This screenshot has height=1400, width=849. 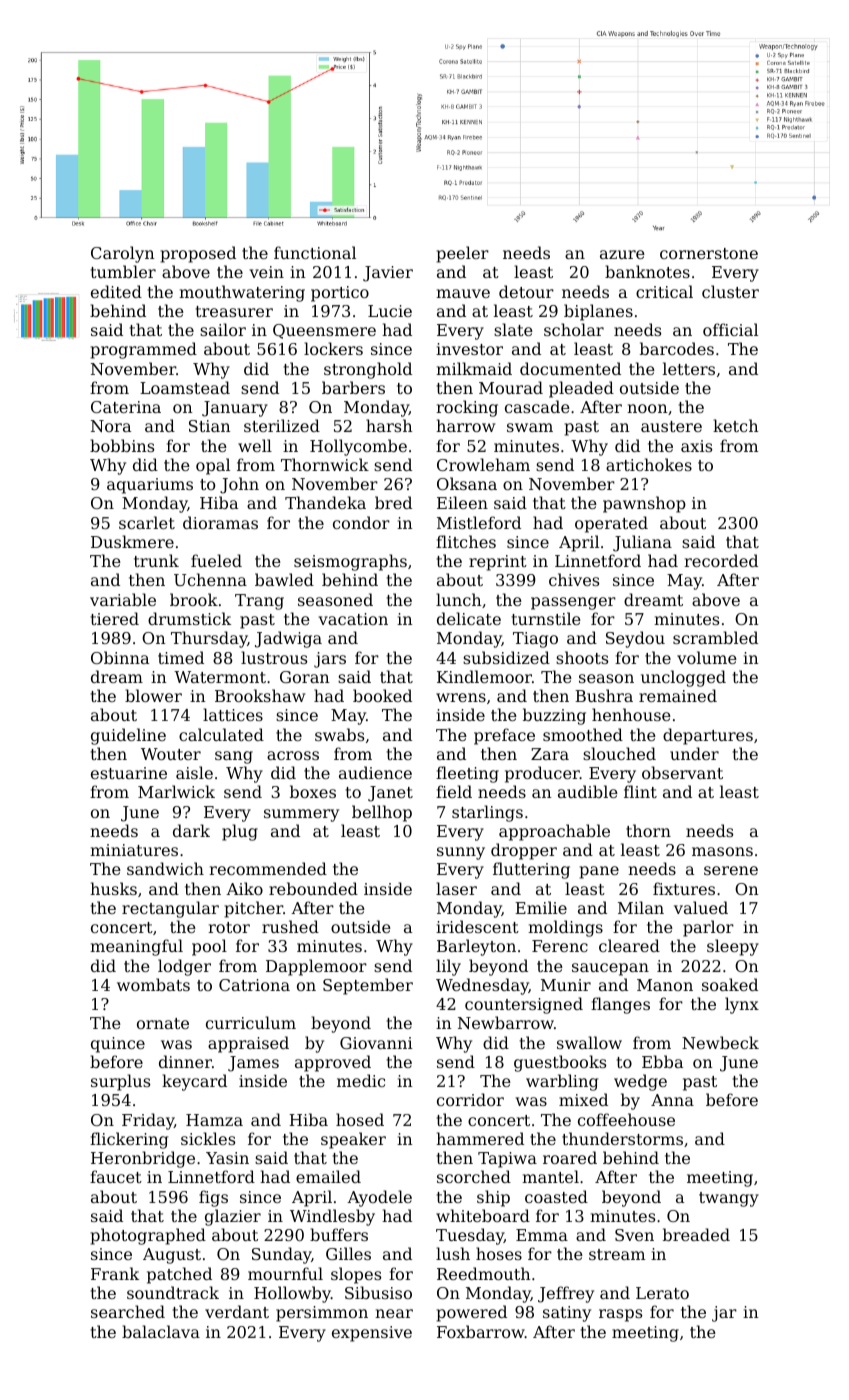 I want to click on starlings, so click(x=487, y=813).
